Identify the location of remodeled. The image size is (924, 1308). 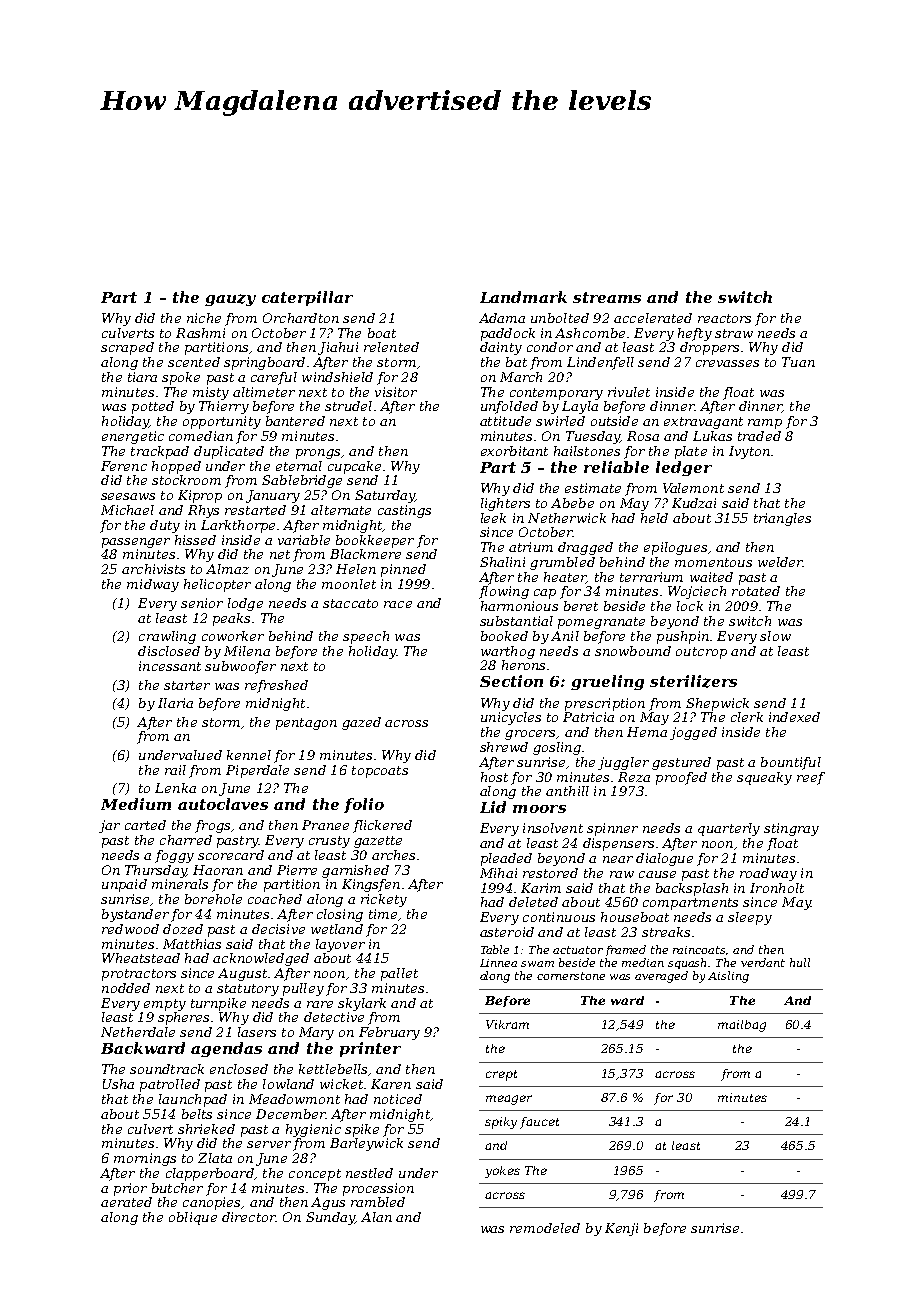
(545, 1228).
